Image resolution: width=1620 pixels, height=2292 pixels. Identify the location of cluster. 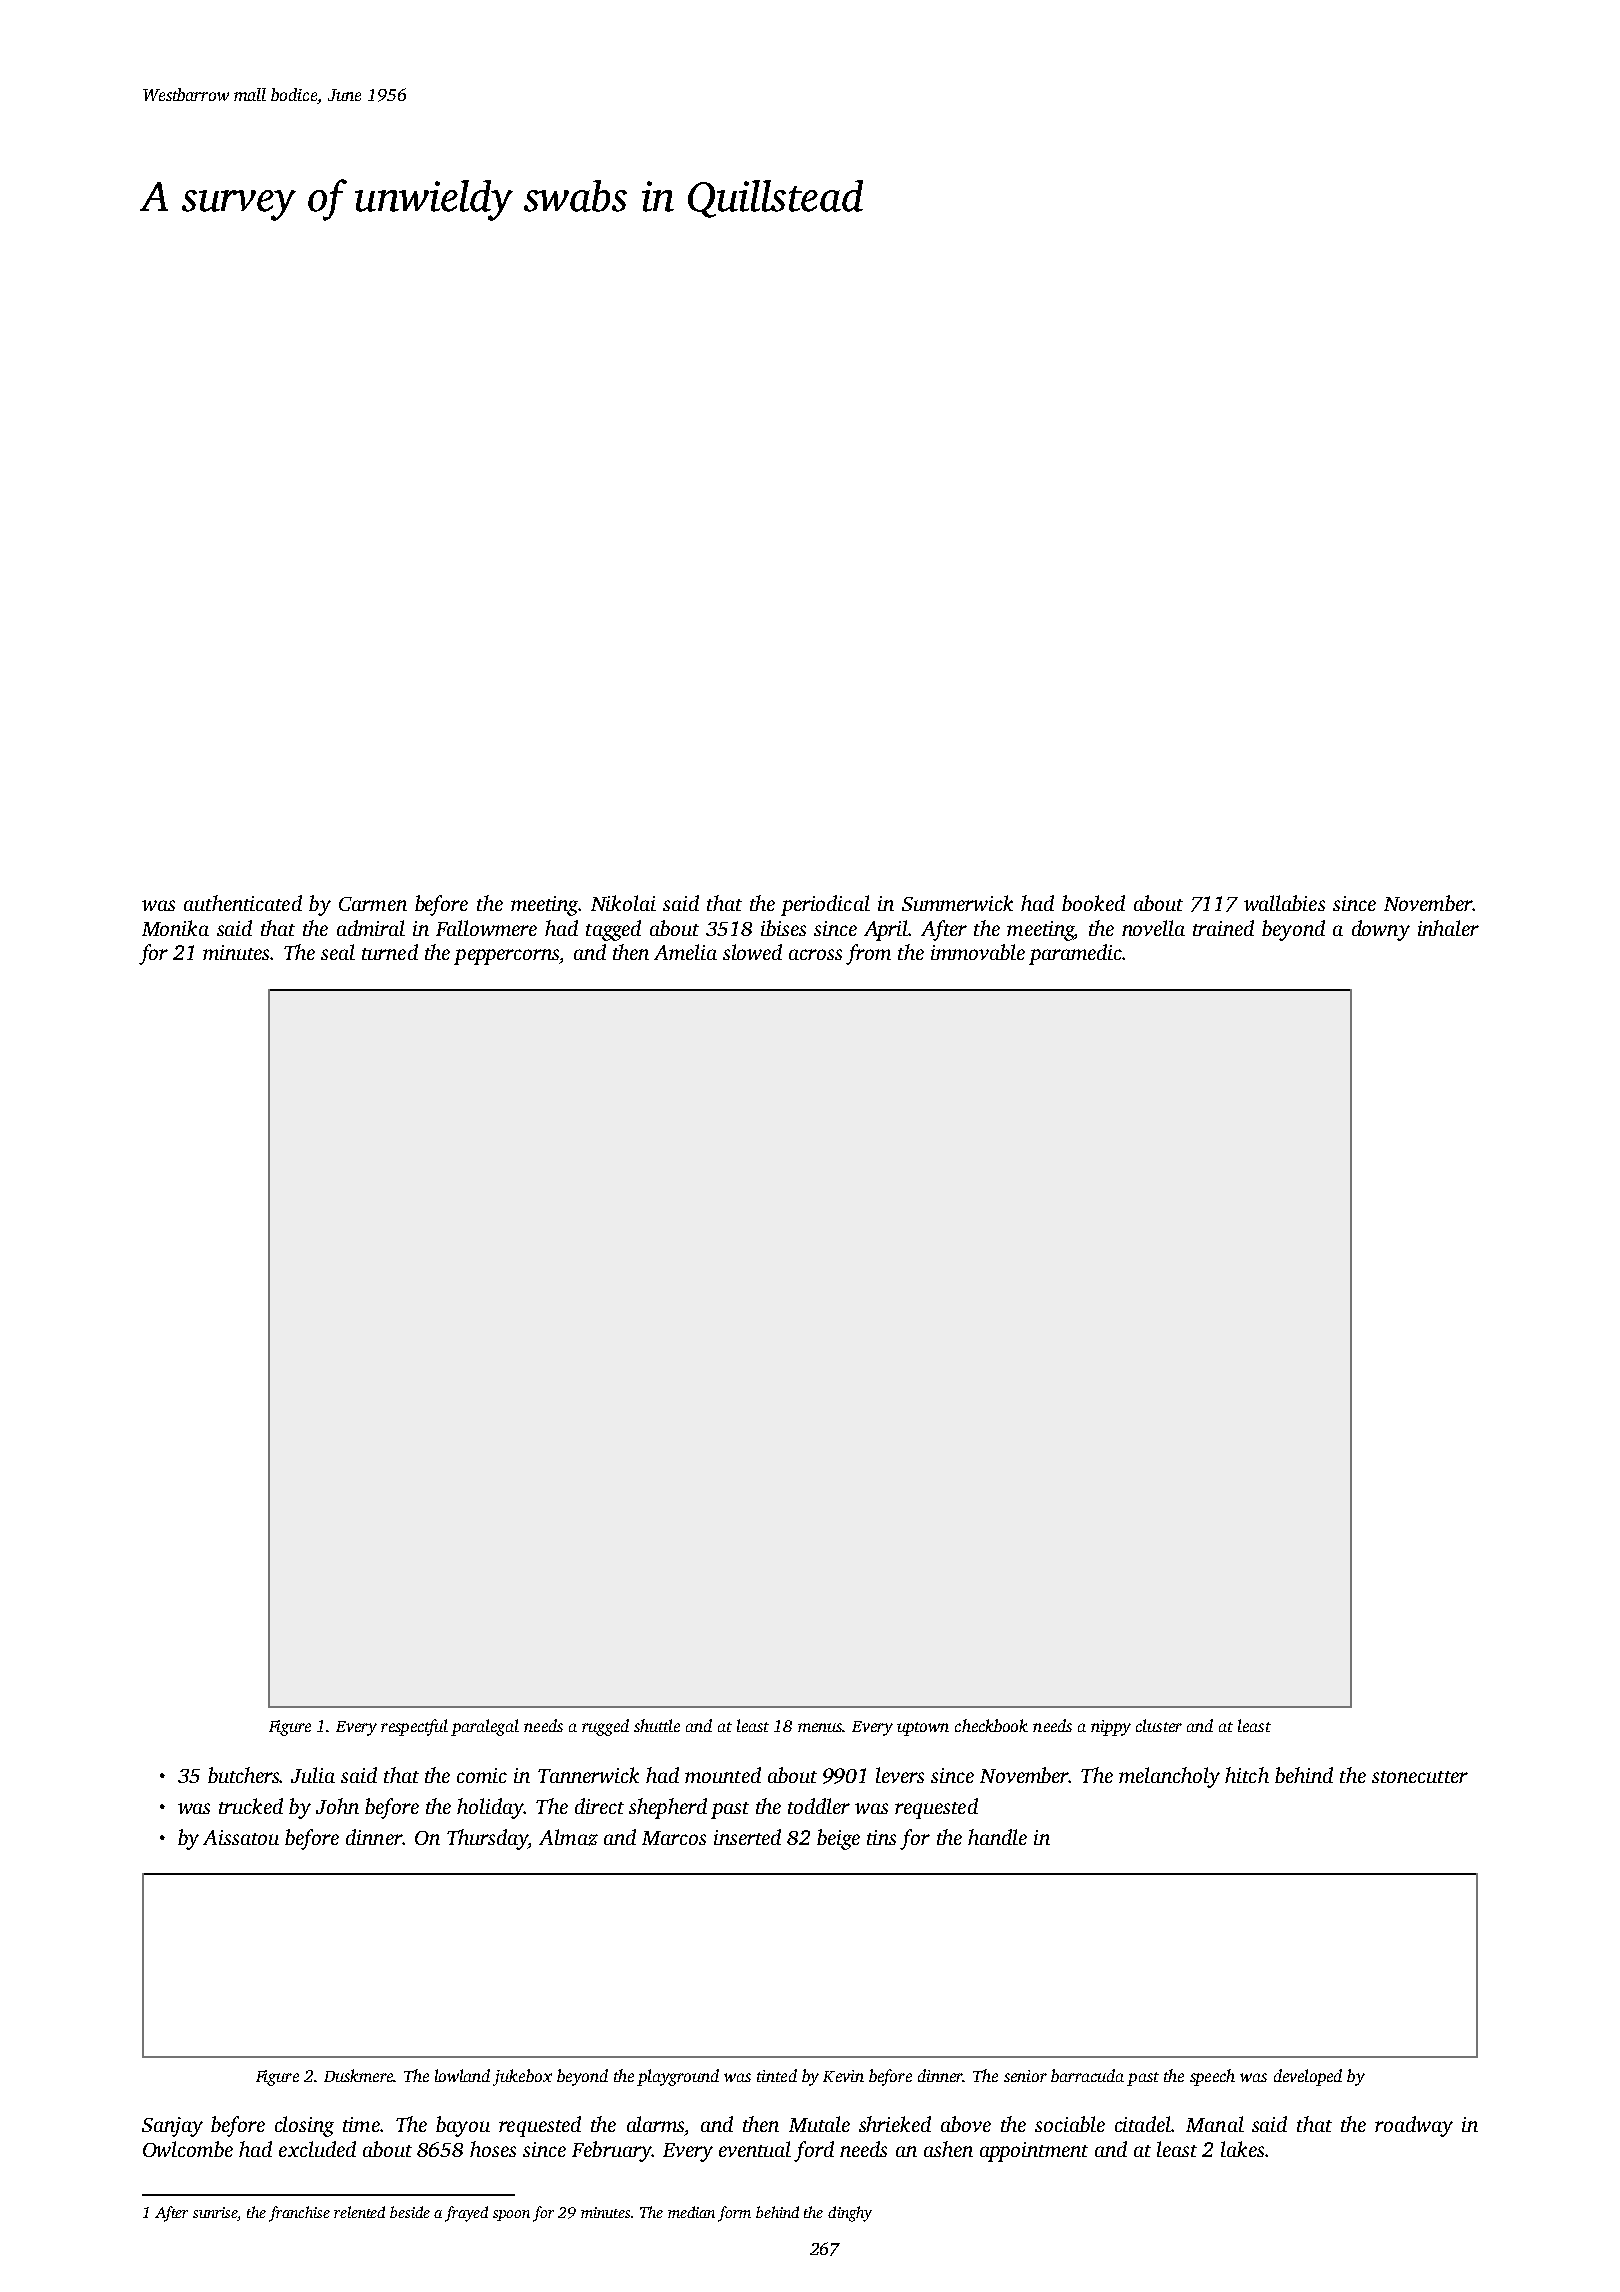
(1159, 1725).
